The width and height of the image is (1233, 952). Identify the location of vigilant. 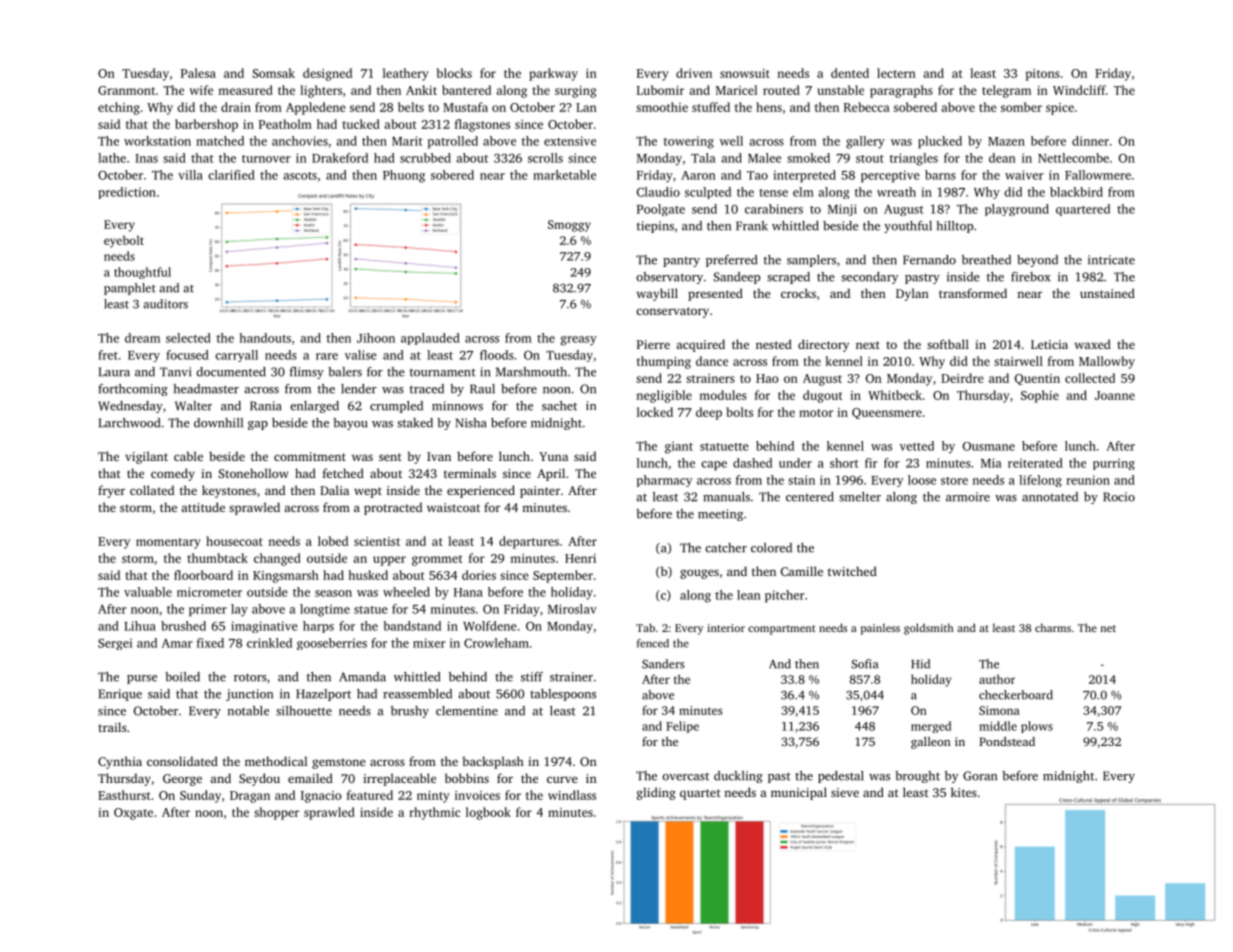
(146, 457).
